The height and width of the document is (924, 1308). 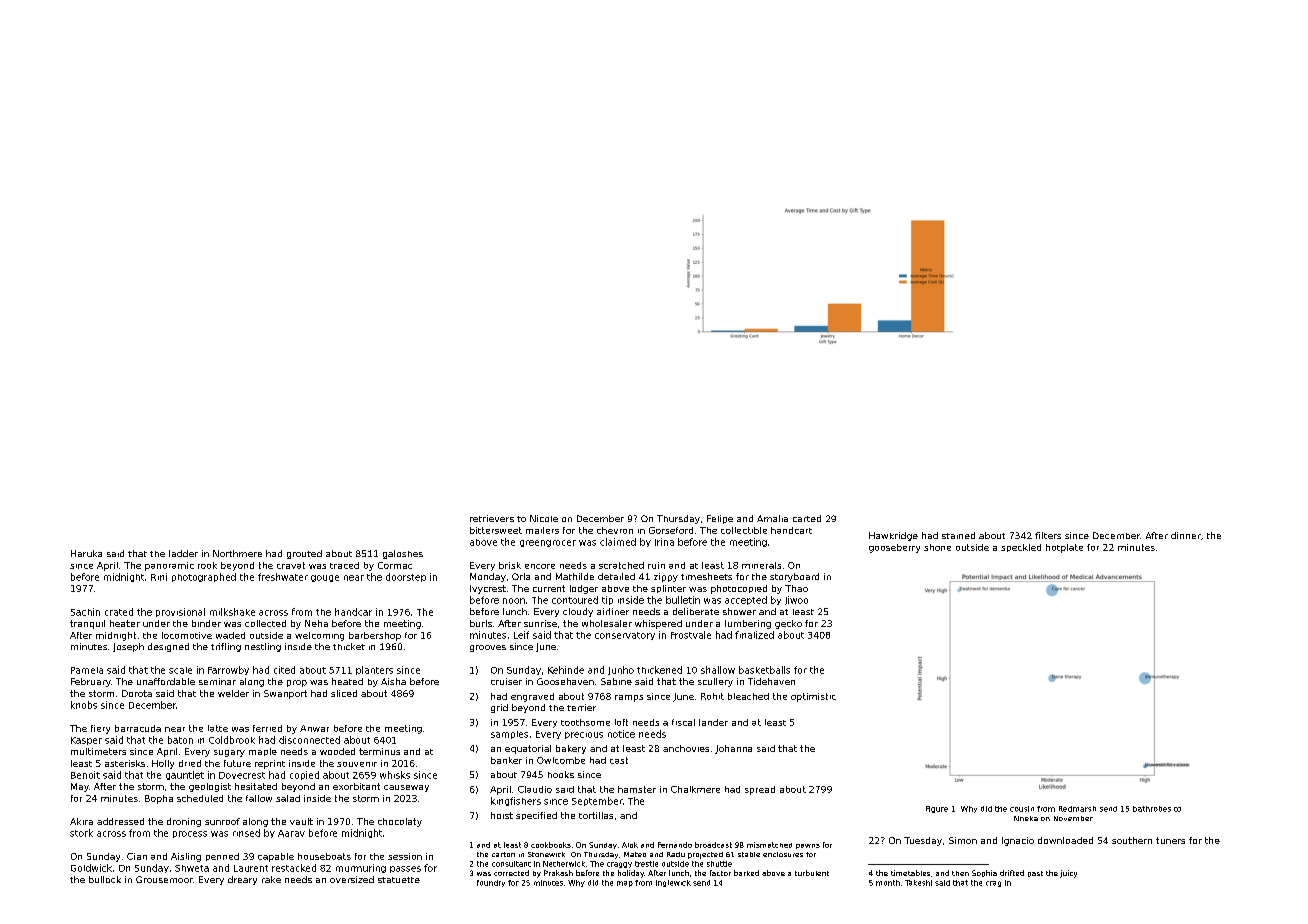 What do you see at coordinates (395, 775) in the document?
I see `whisks` at bounding box center [395, 775].
